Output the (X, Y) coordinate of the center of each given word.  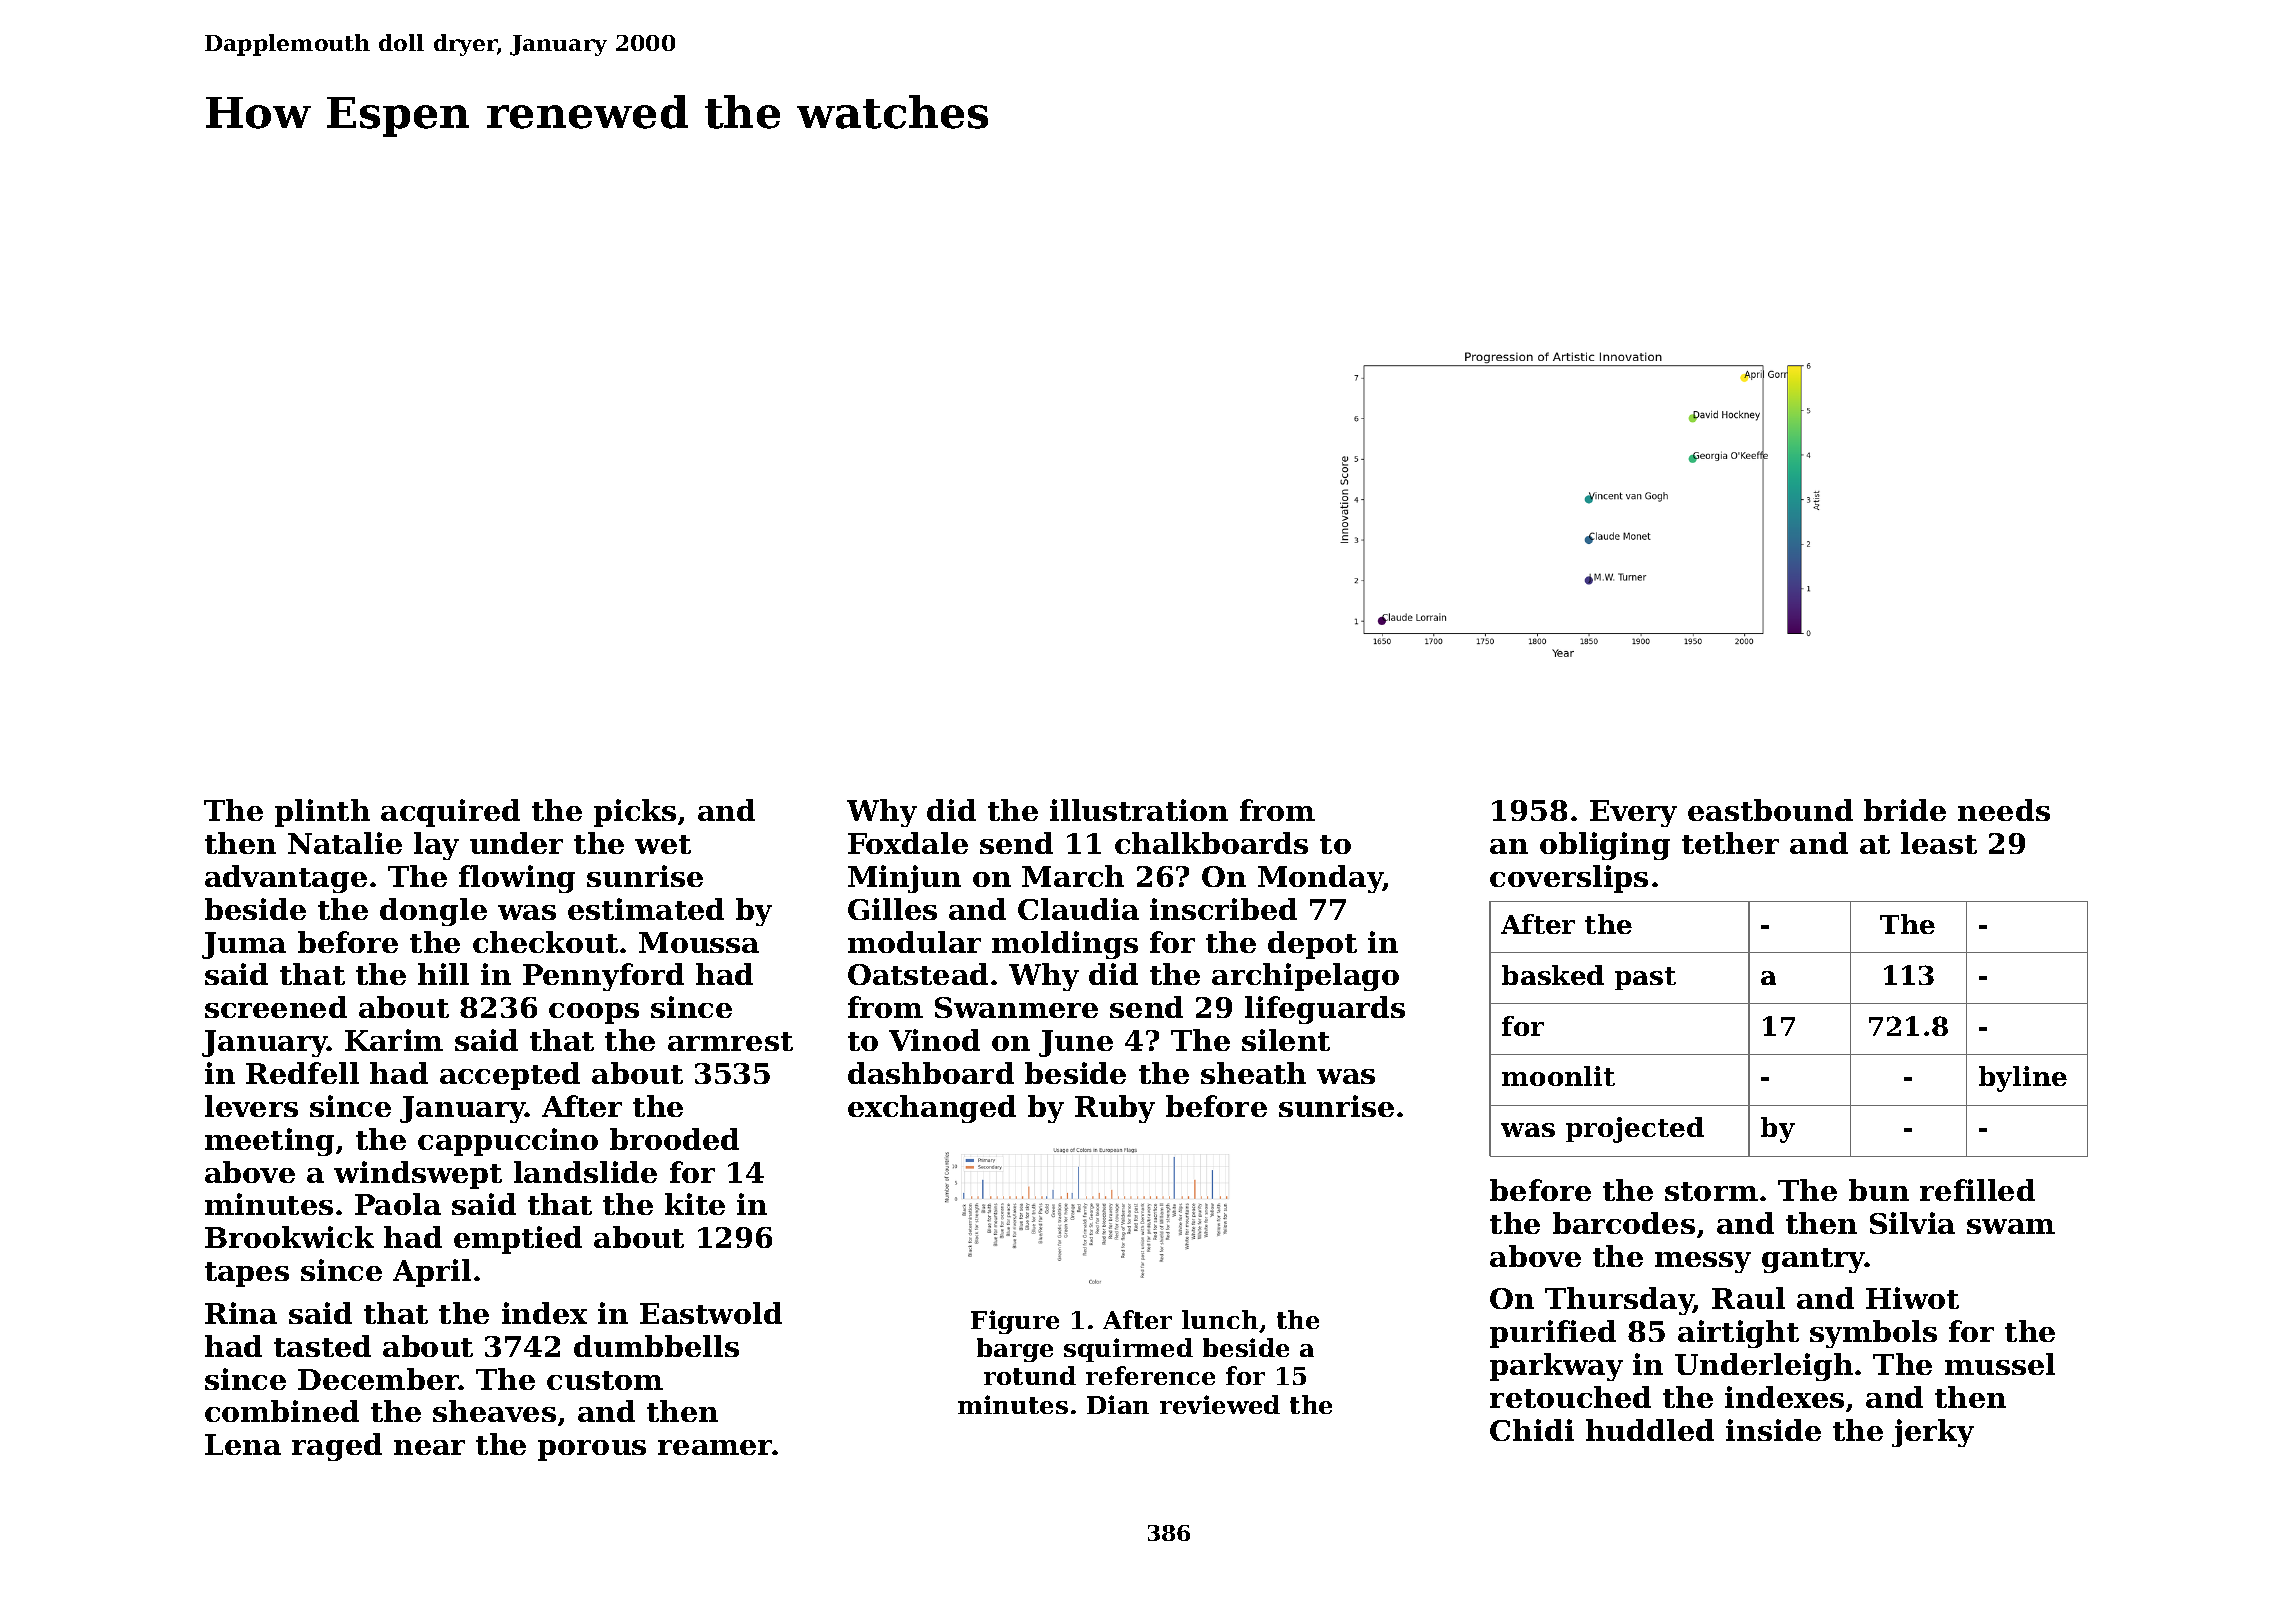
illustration (1139, 810)
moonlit (1558, 1076)
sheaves (494, 1411)
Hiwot (1912, 1298)
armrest (730, 1041)
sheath (1253, 1073)
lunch (1220, 1319)
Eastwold (711, 1313)
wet (663, 844)
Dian (1118, 1404)
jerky (1933, 1433)
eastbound (1770, 810)
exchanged (932, 1109)
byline (2023, 1079)
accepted (510, 1076)
